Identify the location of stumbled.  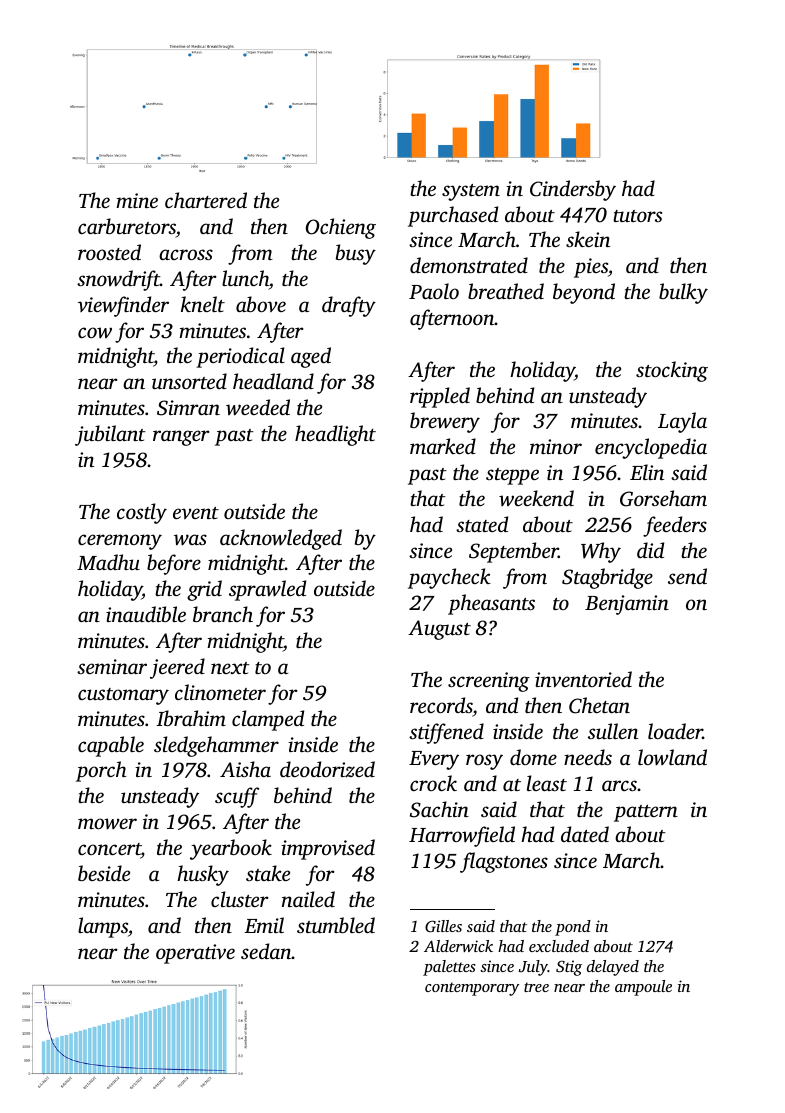
(336, 925).
